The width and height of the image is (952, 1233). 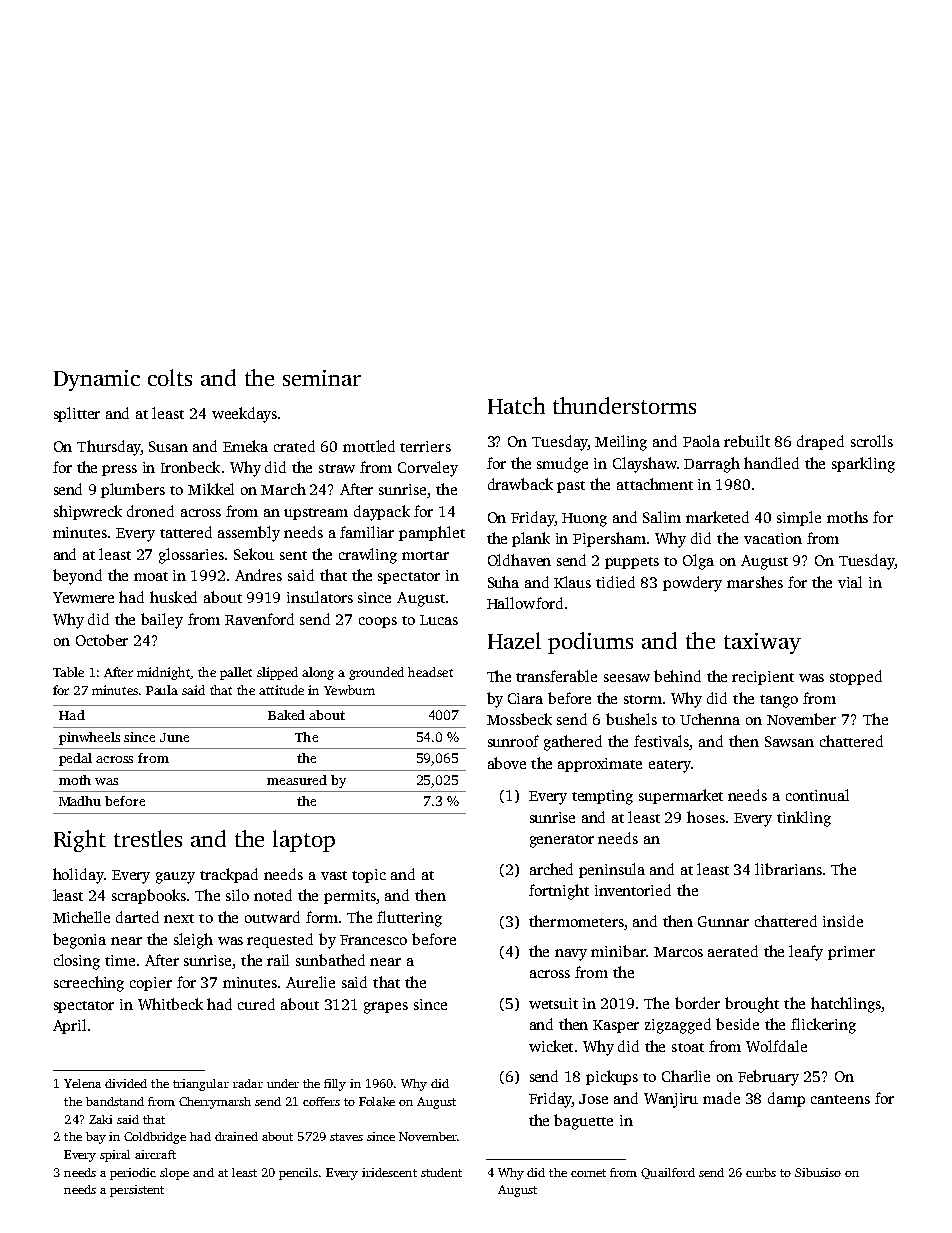 What do you see at coordinates (818, 1172) in the image?
I see `Sibusiso` at bounding box center [818, 1172].
